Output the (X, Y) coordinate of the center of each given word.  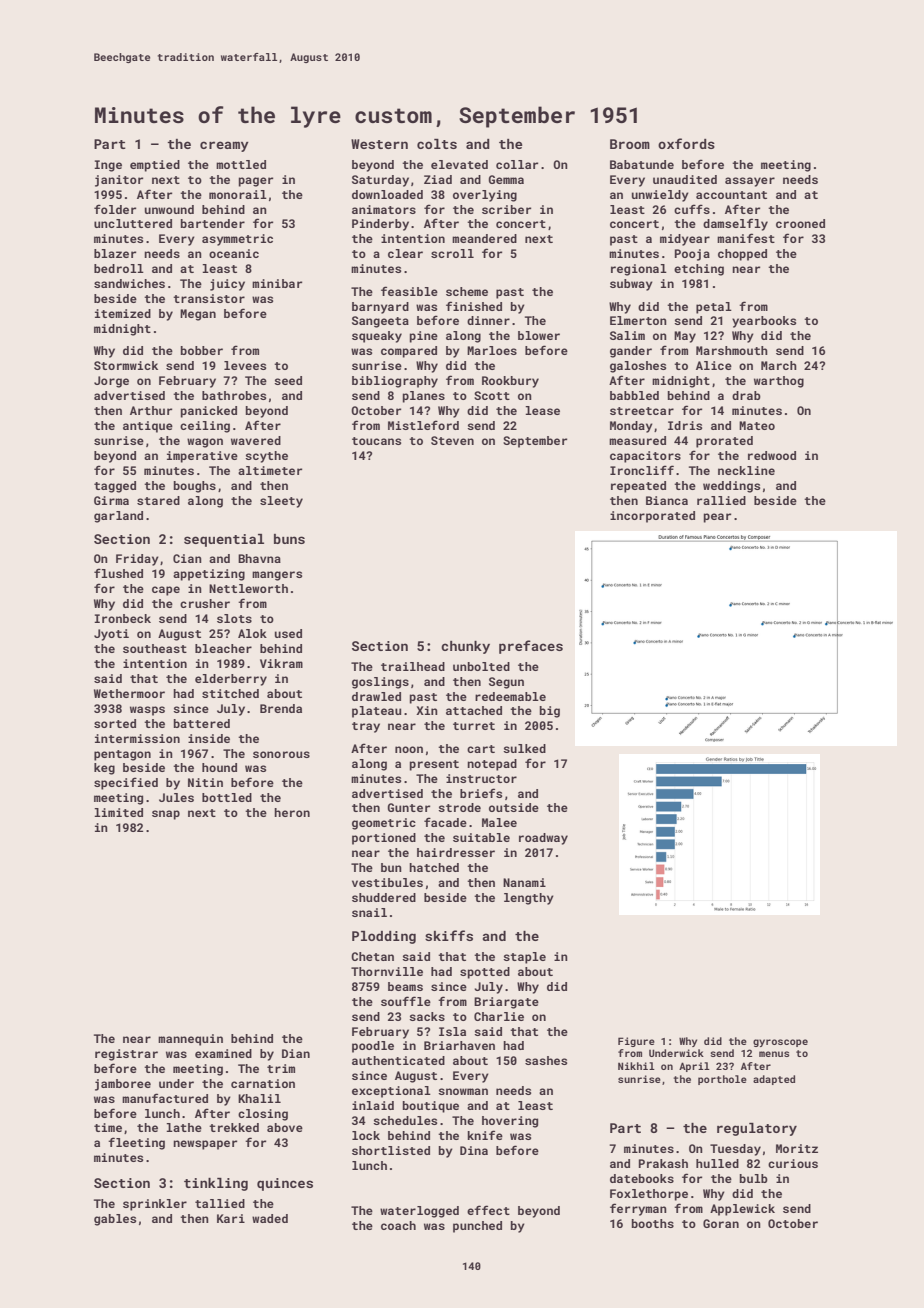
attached (474, 710)
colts (437, 144)
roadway (543, 839)
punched (477, 1227)
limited (118, 812)
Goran (721, 1223)
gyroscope (780, 1043)
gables (115, 1220)
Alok (252, 633)
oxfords (686, 143)
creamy (224, 146)
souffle (406, 1001)
